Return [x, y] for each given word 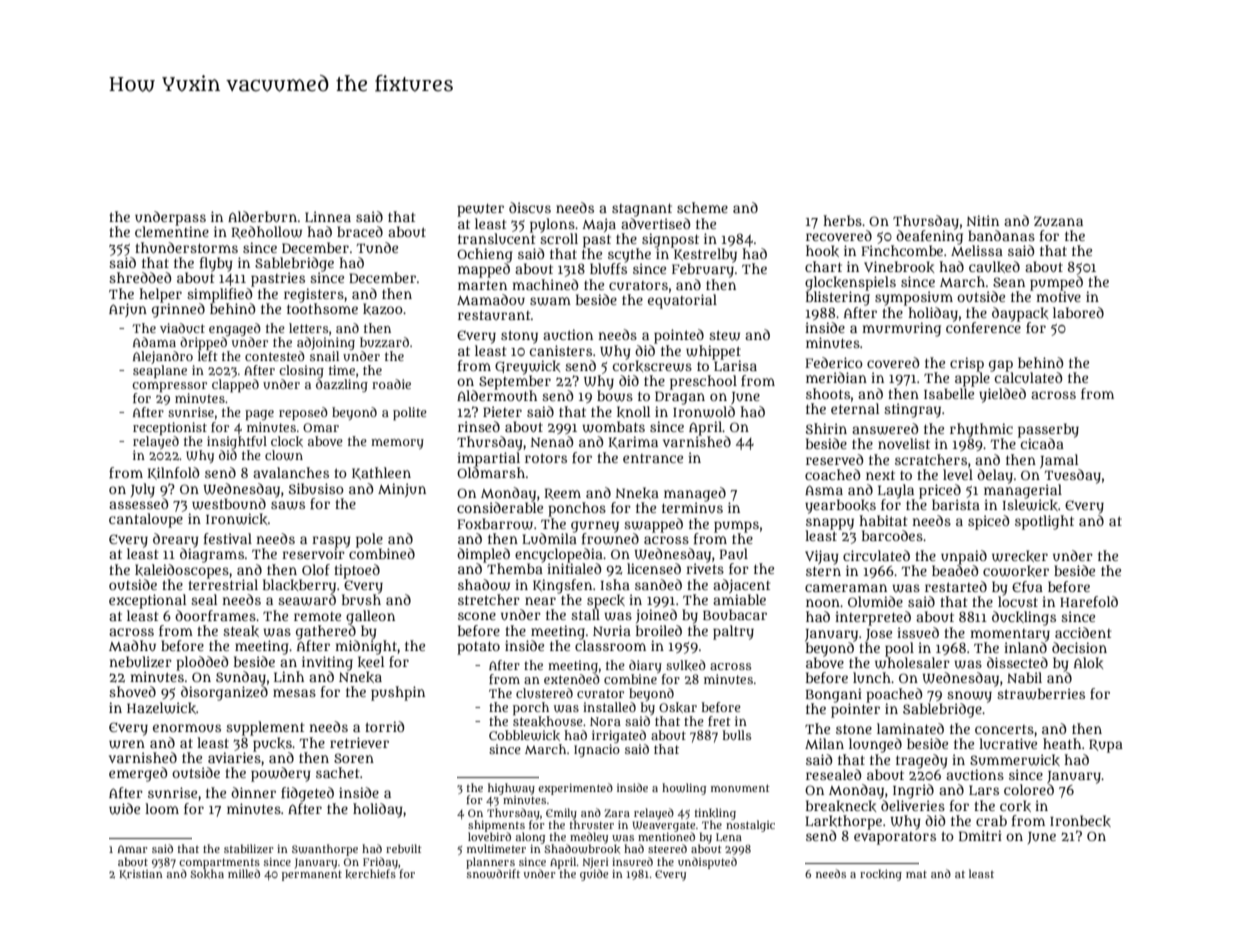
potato [478, 648]
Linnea [328, 216]
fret [719, 721]
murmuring [901, 329]
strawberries [1041, 694]
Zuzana [1058, 221]
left [208, 356]
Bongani [833, 695]
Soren [354, 758]
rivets [705, 568]
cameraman [846, 588]
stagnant [642, 210]
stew [724, 336]
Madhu [132, 645]
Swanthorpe [325, 850]
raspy [331, 542]
